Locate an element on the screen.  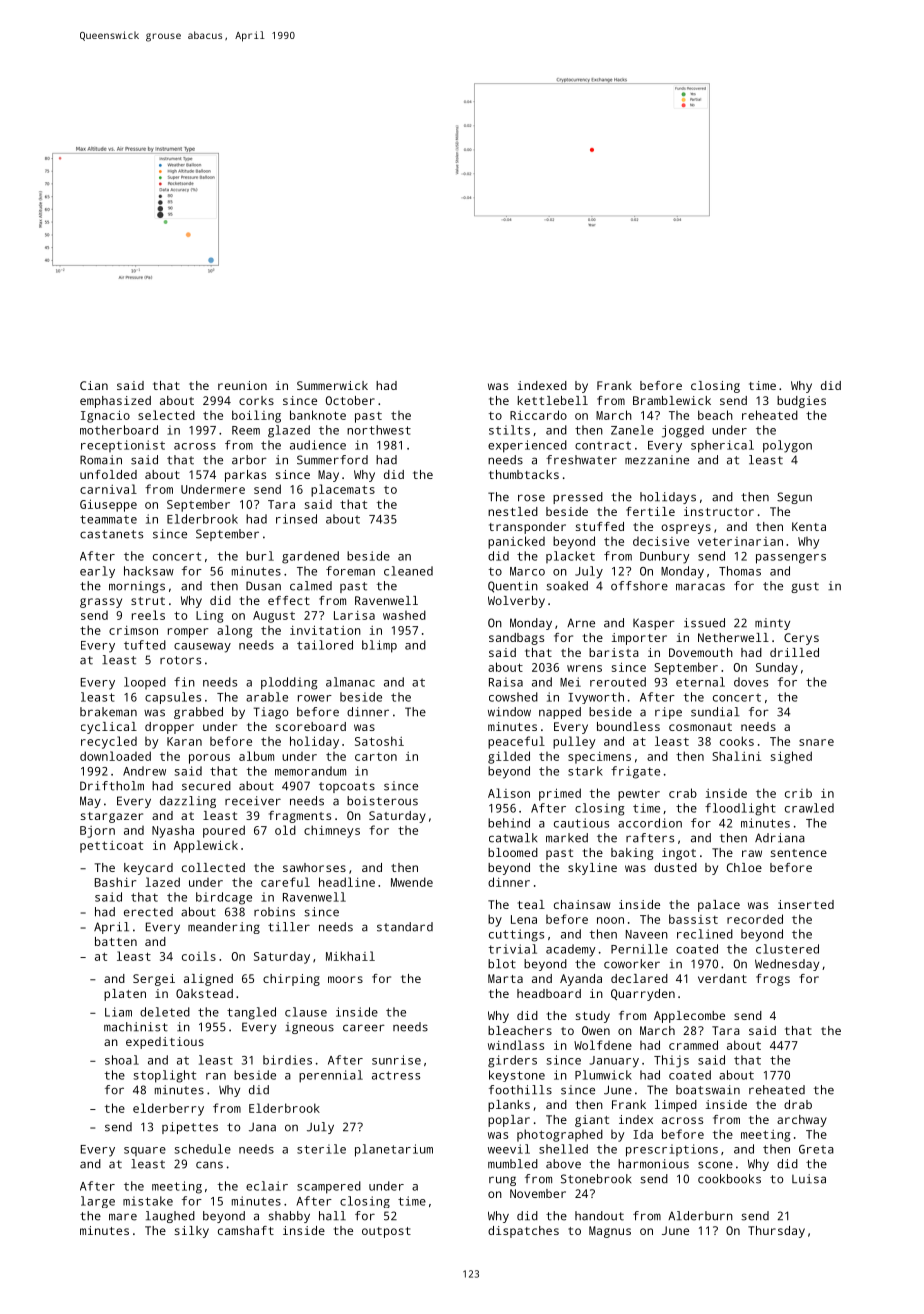
bleachers is located at coordinates (520, 1030).
